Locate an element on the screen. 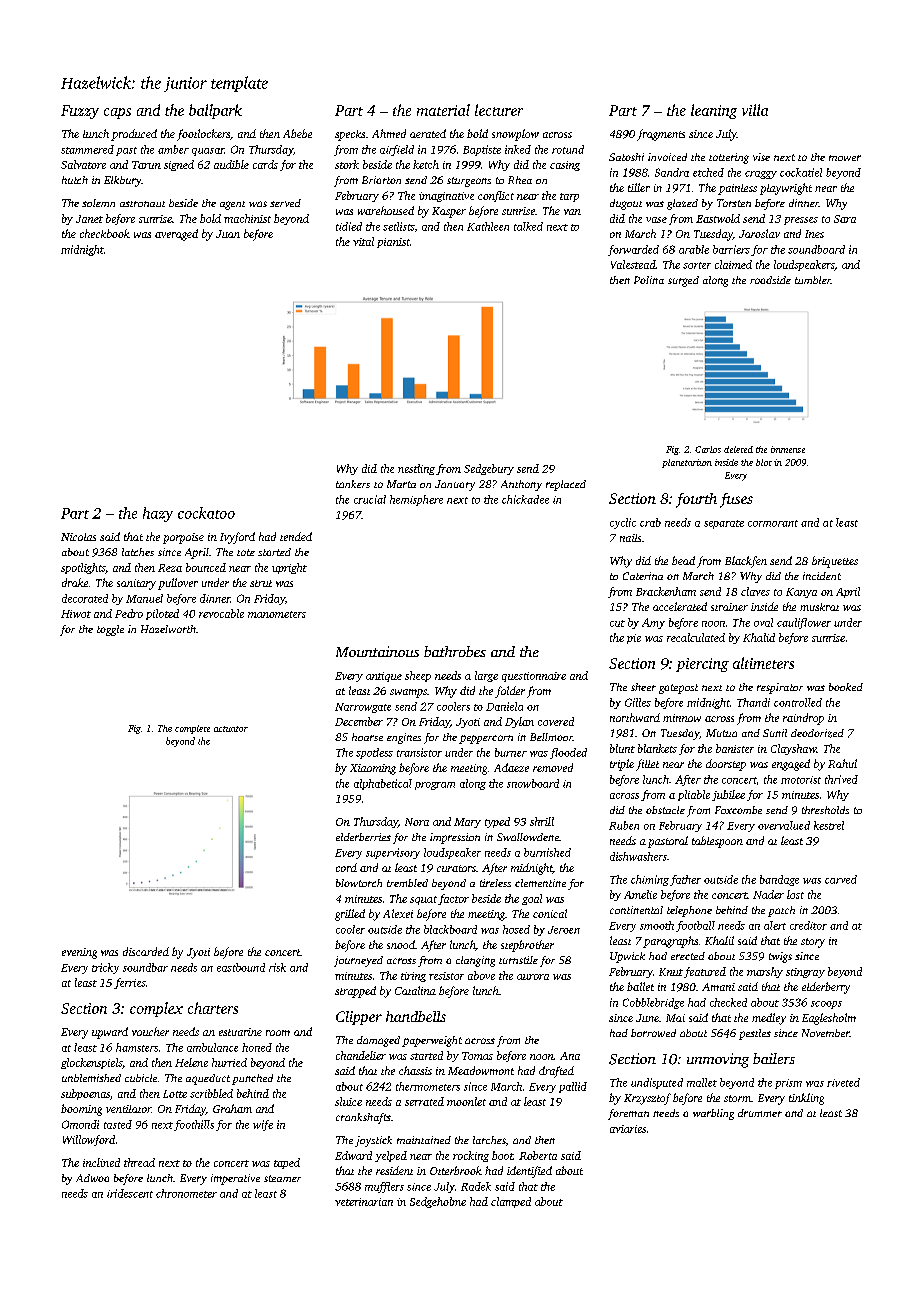 This screenshot has width=924, height=1308. banister is located at coordinates (735, 748).
